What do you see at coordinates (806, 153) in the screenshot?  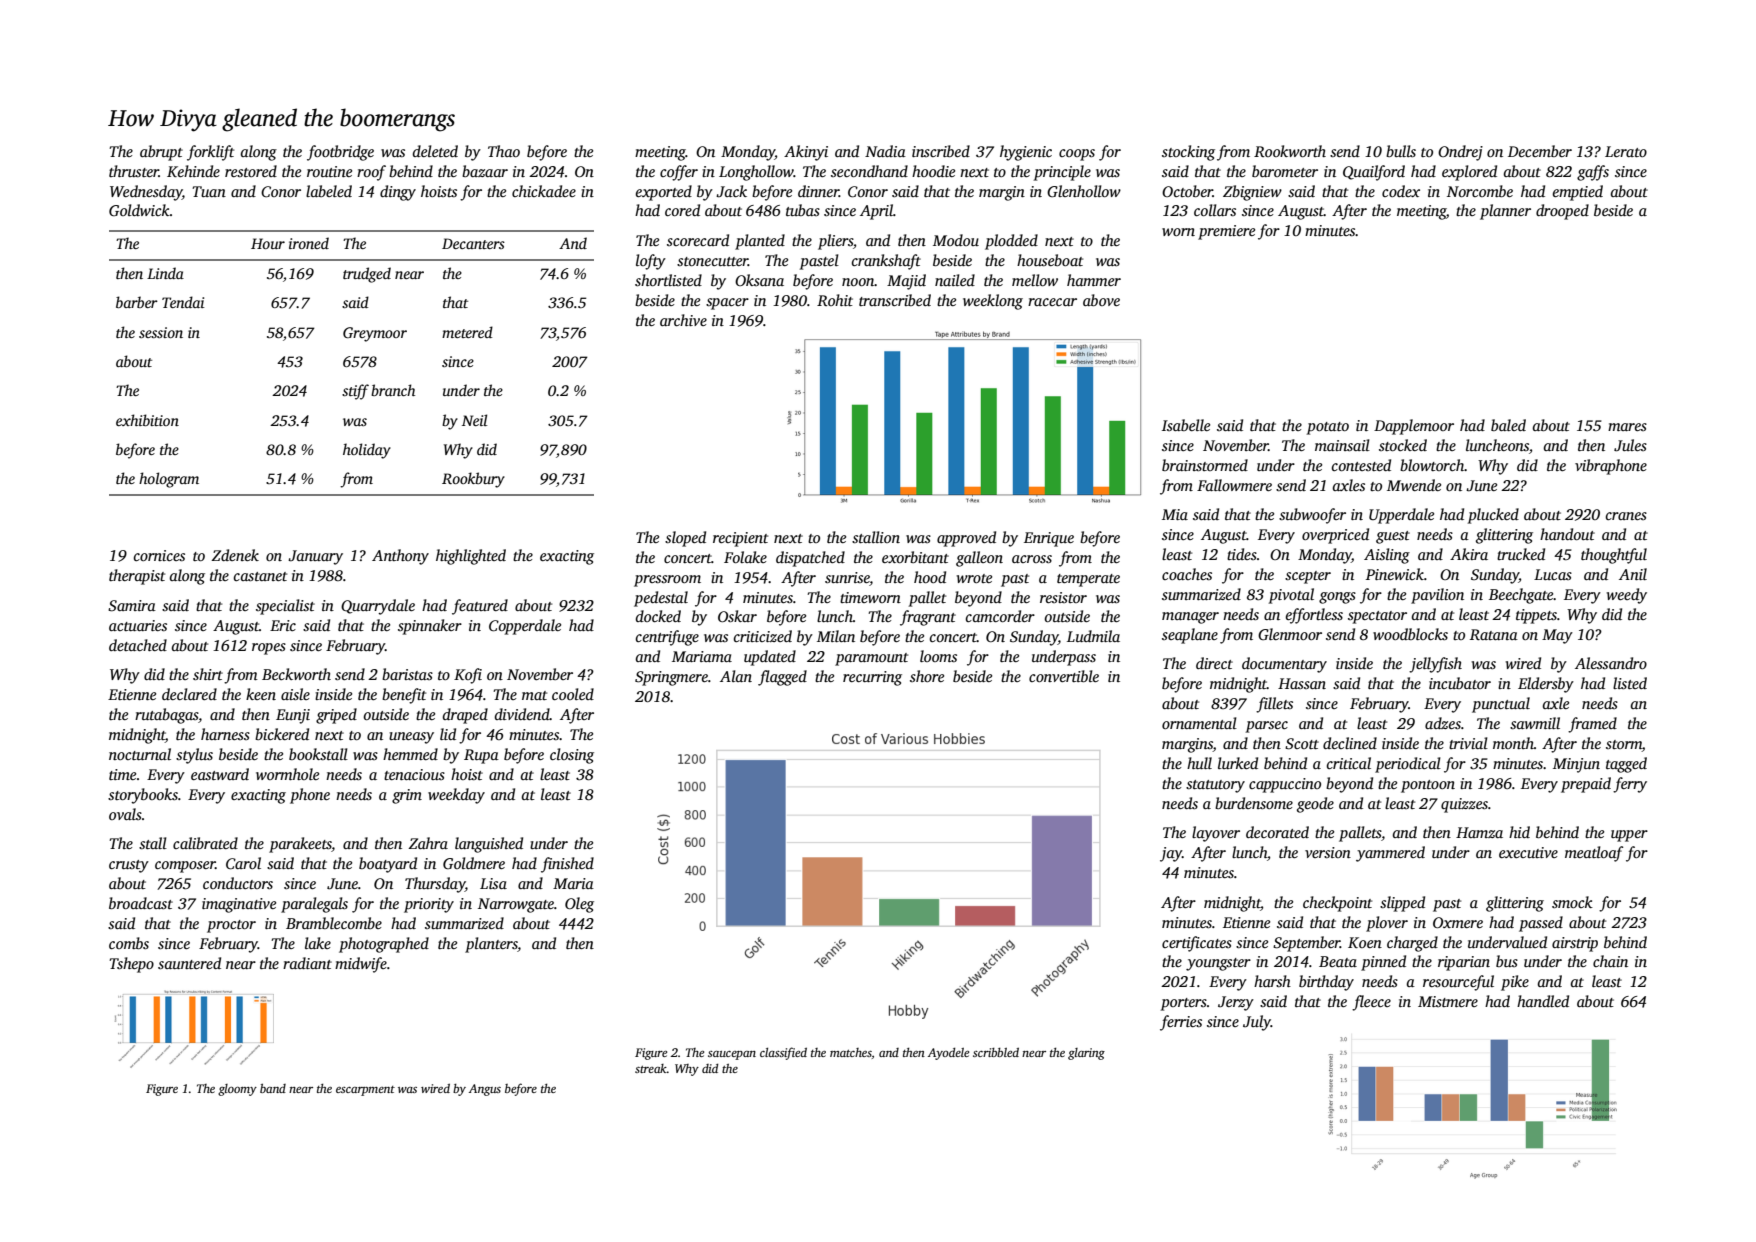 I see `Akinyi` at bounding box center [806, 153].
